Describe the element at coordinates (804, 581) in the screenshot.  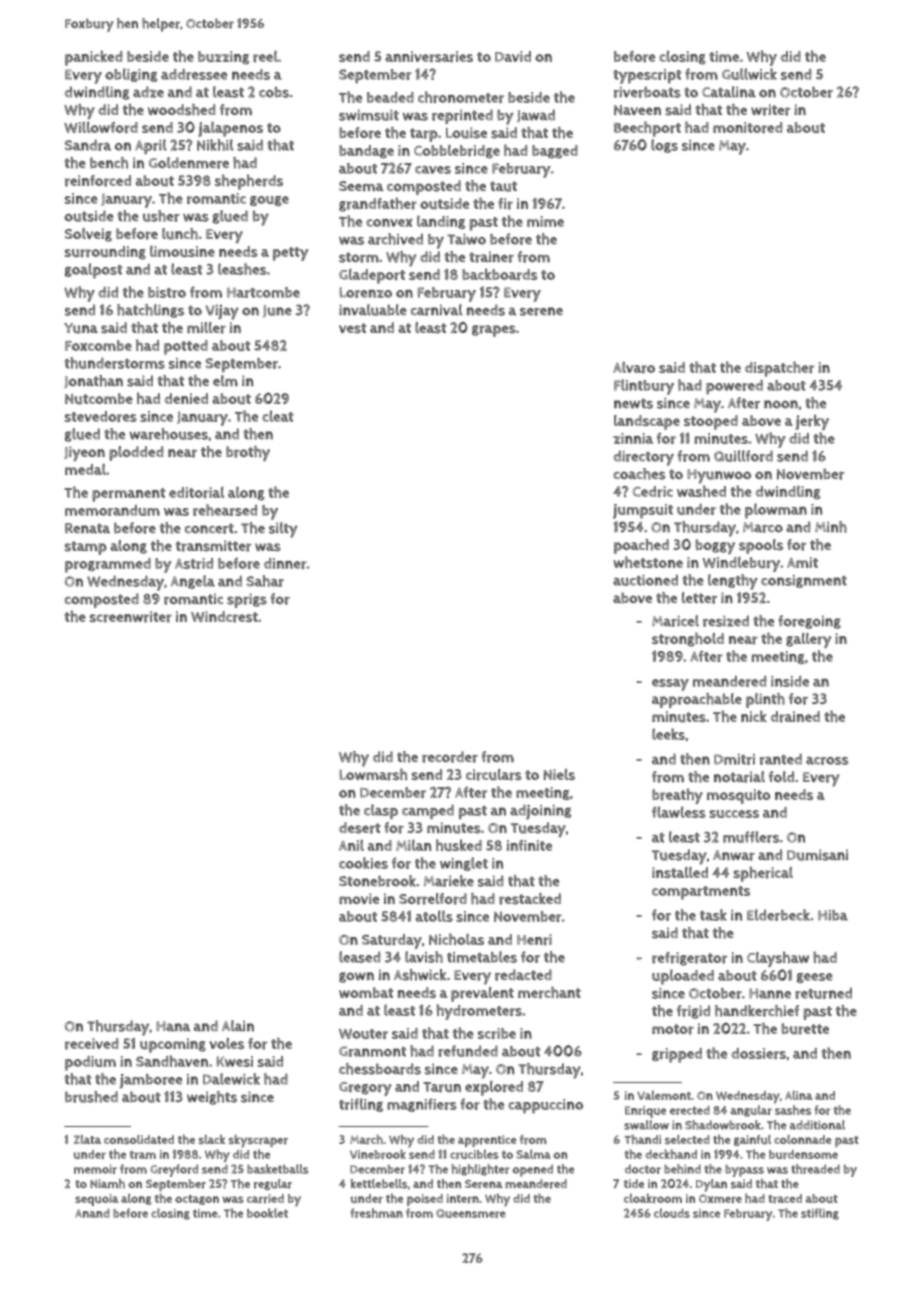
I see `consignment` at that location.
